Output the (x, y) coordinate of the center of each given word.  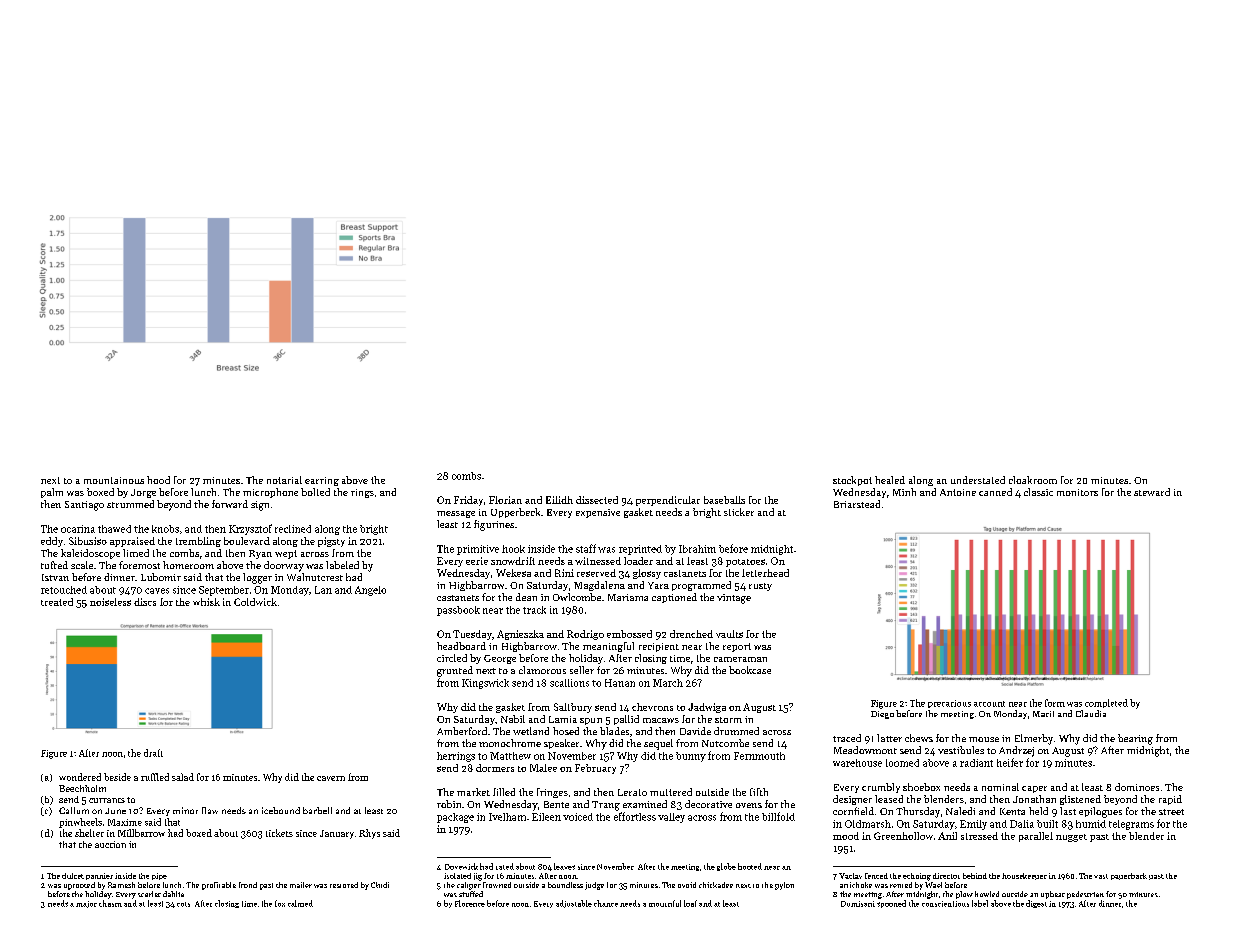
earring (322, 481)
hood (158, 480)
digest (1036, 904)
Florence (470, 903)
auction (110, 844)
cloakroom (1033, 480)
